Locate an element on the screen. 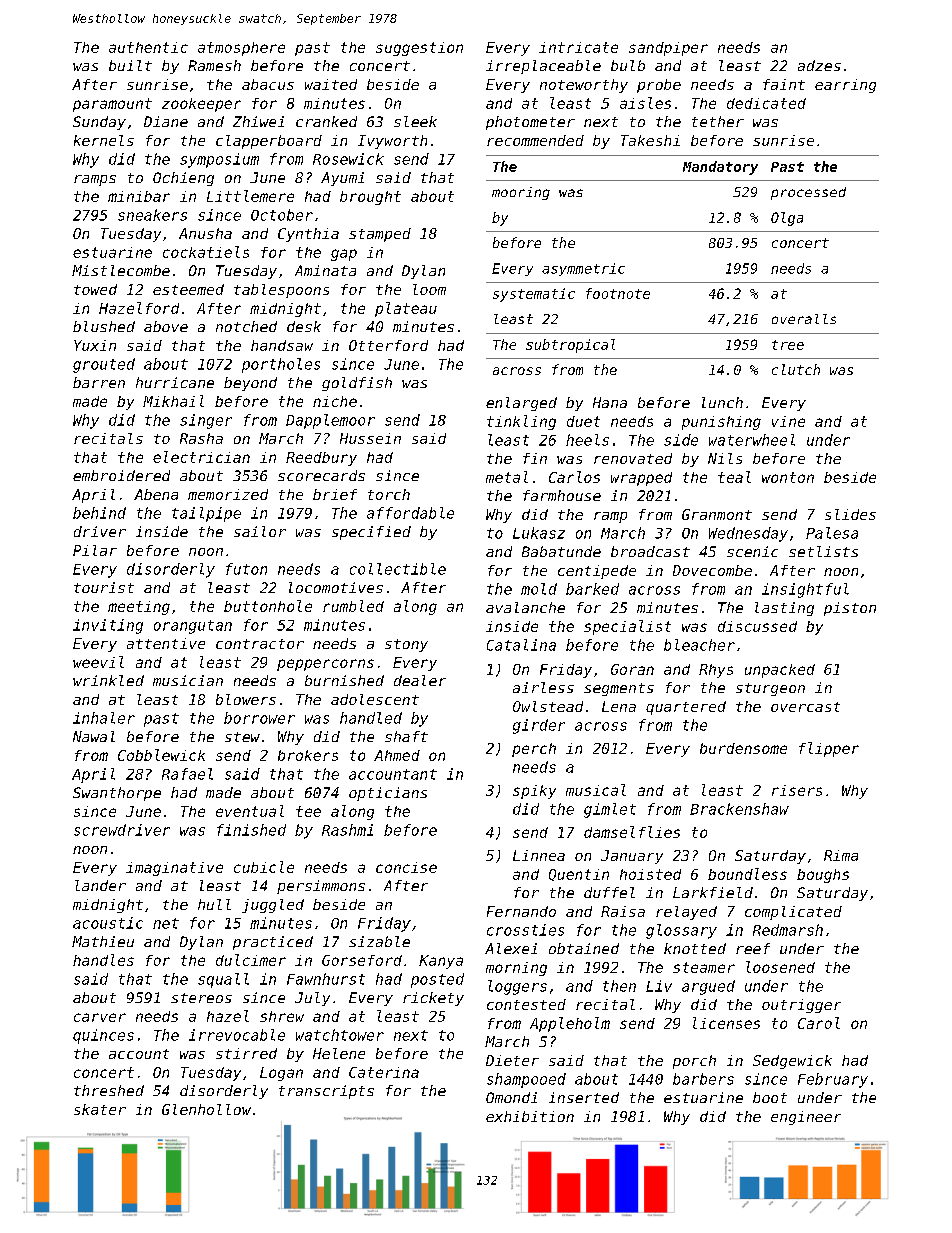 This screenshot has width=952, height=1233. suggestion is located at coordinates (419, 49).
